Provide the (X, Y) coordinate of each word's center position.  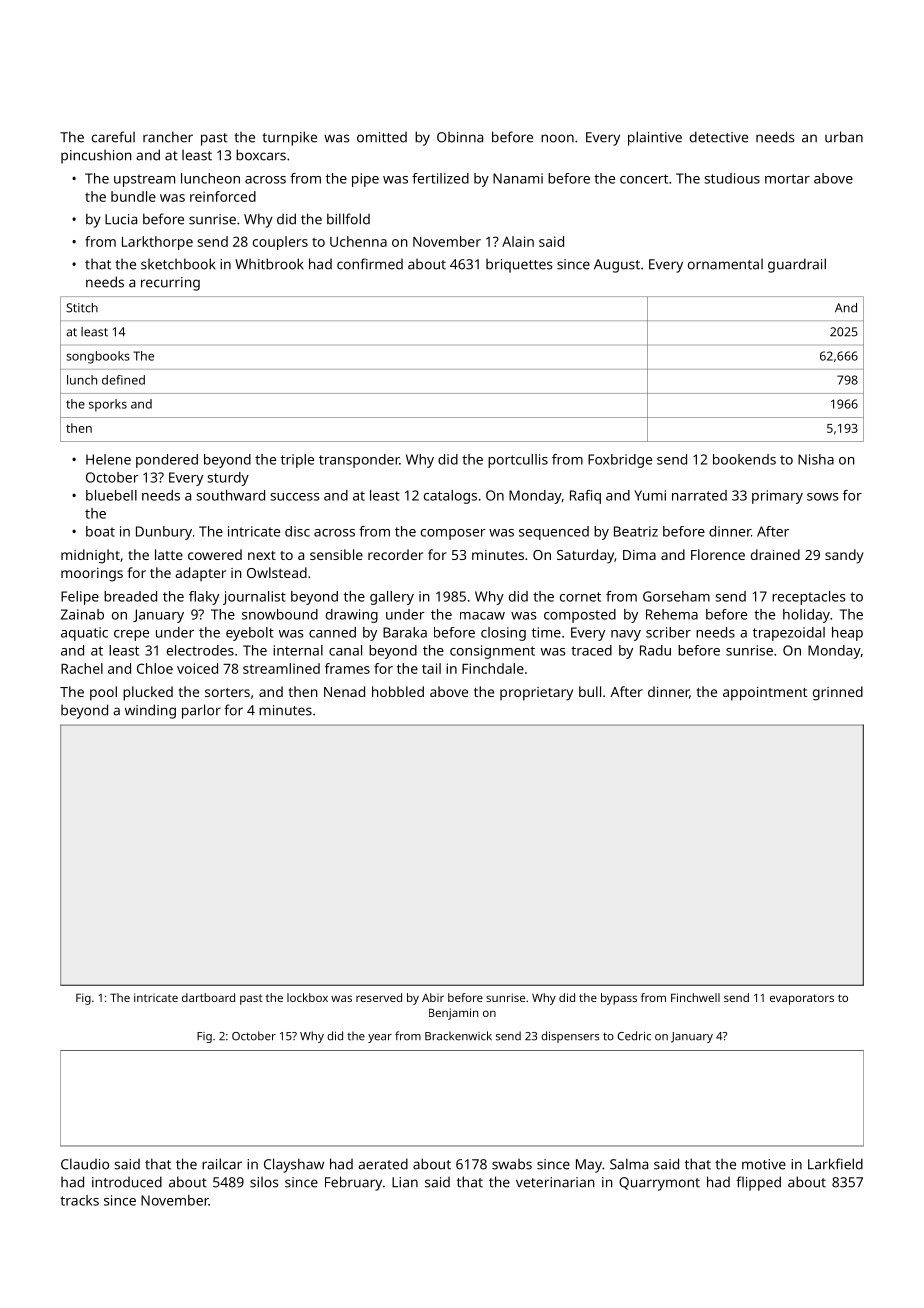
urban (844, 137)
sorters (227, 692)
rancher (168, 137)
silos (264, 1182)
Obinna (460, 137)
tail (431, 668)
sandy (844, 556)
